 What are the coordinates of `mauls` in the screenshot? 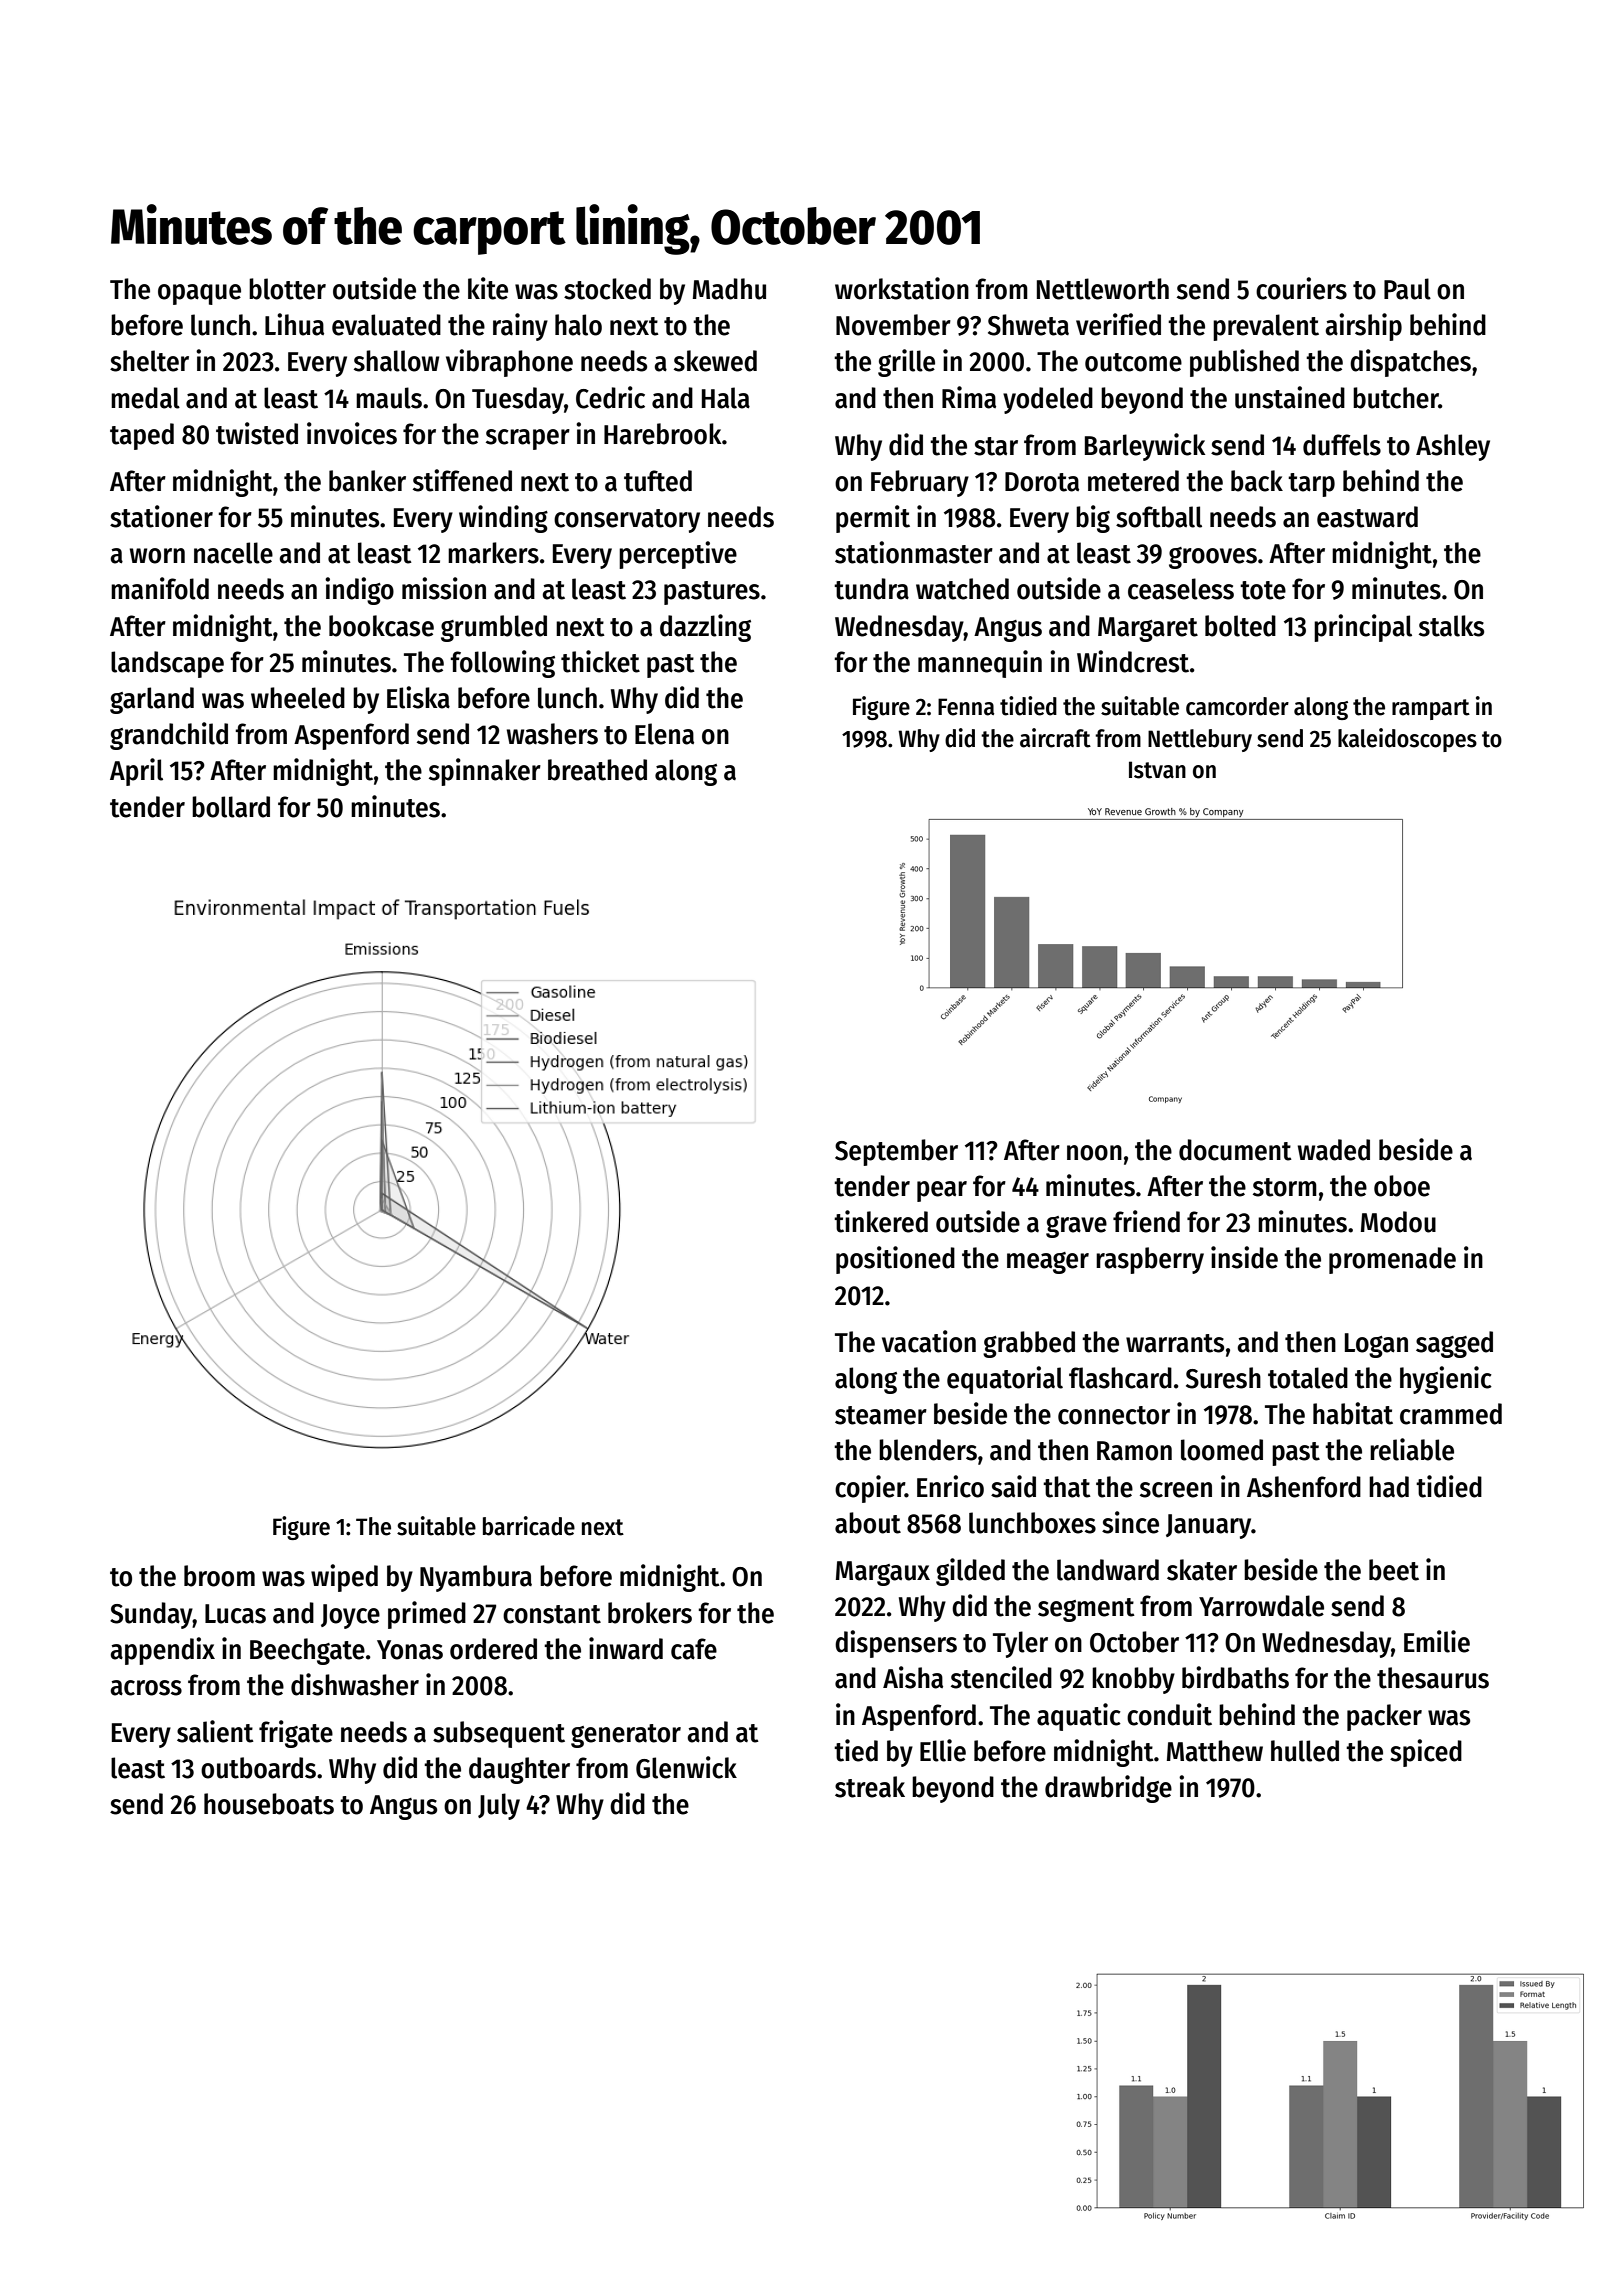 It's located at (389, 398).
